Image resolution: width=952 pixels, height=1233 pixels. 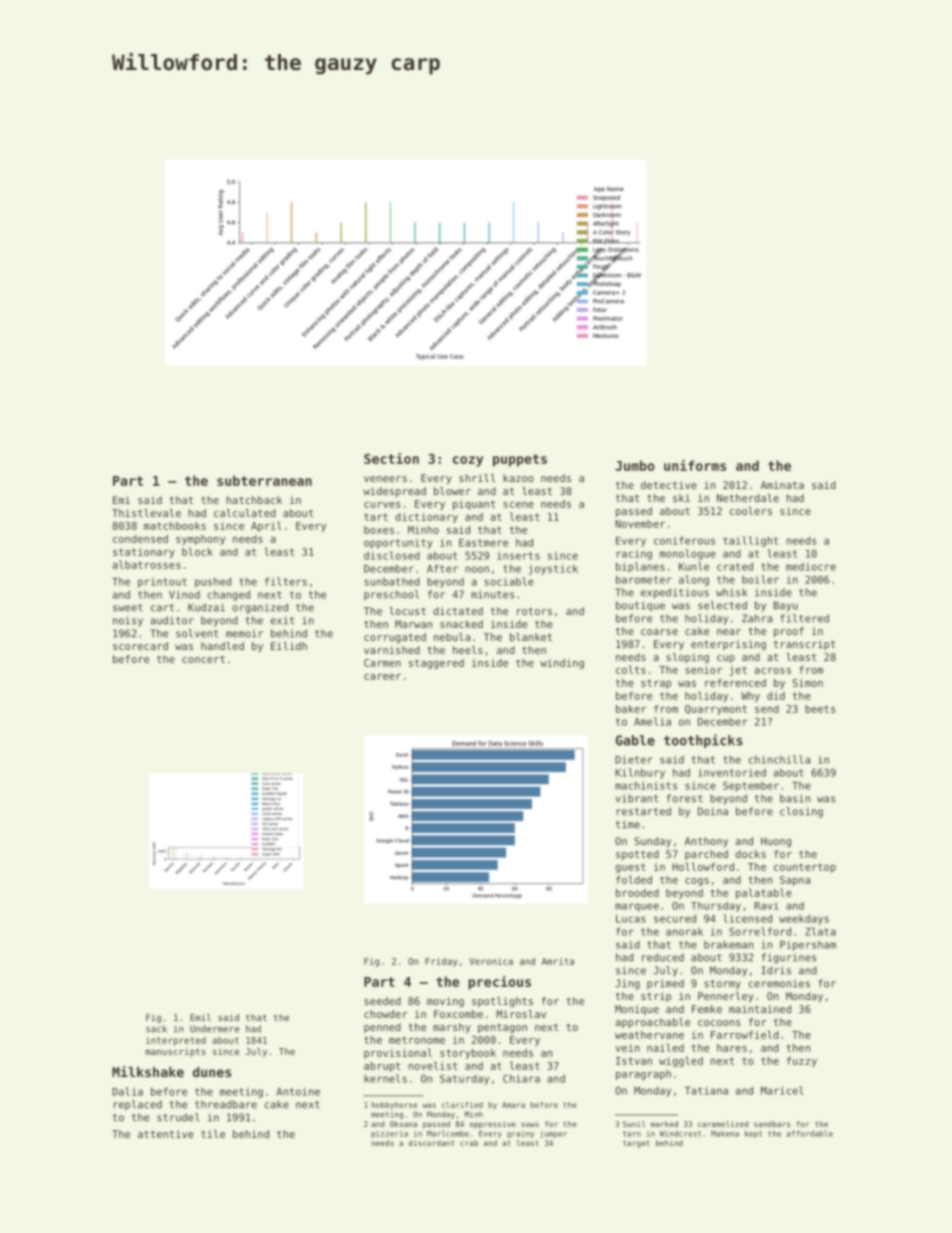 What do you see at coordinates (659, 632) in the screenshot?
I see `coarse` at bounding box center [659, 632].
